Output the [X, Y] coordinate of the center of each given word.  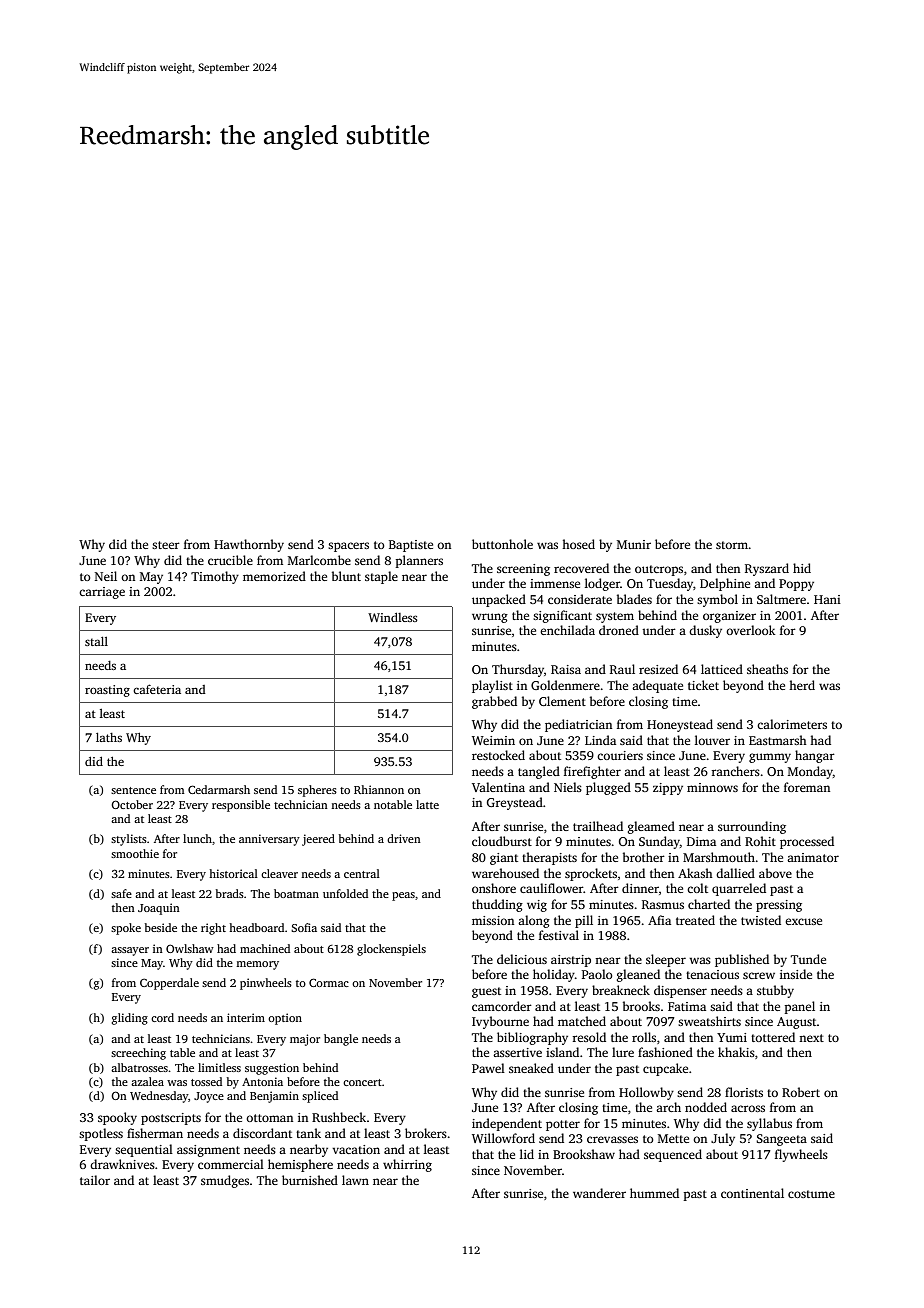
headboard [256, 927]
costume [811, 1194]
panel [800, 1007]
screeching [138, 1054]
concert [362, 1082]
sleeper [666, 960]
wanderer [599, 1193]
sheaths [767, 669]
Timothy [215, 577]
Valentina [498, 787]
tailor [95, 1180]
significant [562, 616]
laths [109, 737]
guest [486, 992]
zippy [668, 789]
